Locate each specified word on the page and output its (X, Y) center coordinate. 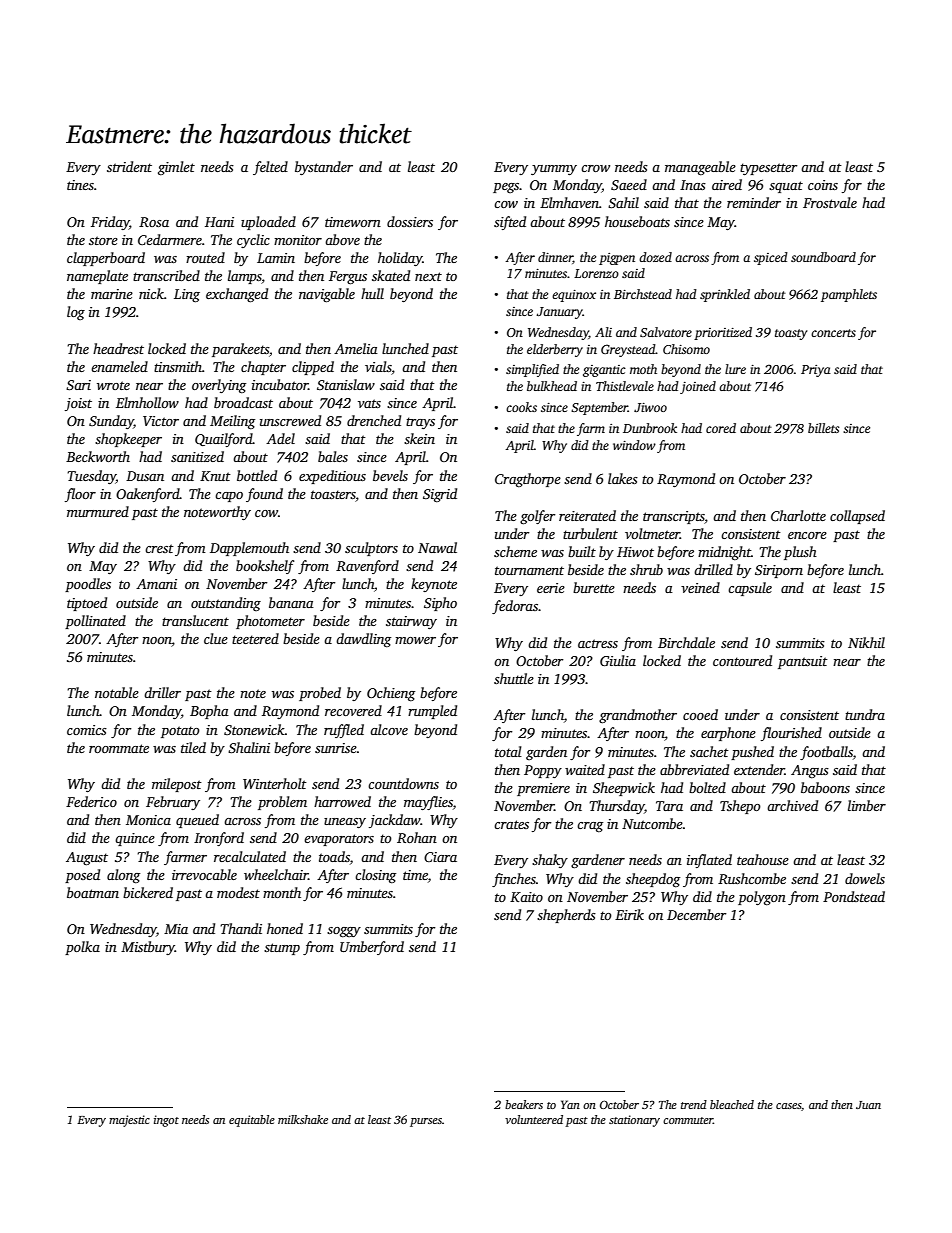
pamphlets (849, 295)
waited (585, 769)
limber (867, 805)
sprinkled (725, 295)
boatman (93, 892)
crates (511, 824)
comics (87, 730)
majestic (129, 1121)
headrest (118, 348)
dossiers (410, 221)
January (559, 313)
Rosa (154, 222)
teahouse (763, 859)
